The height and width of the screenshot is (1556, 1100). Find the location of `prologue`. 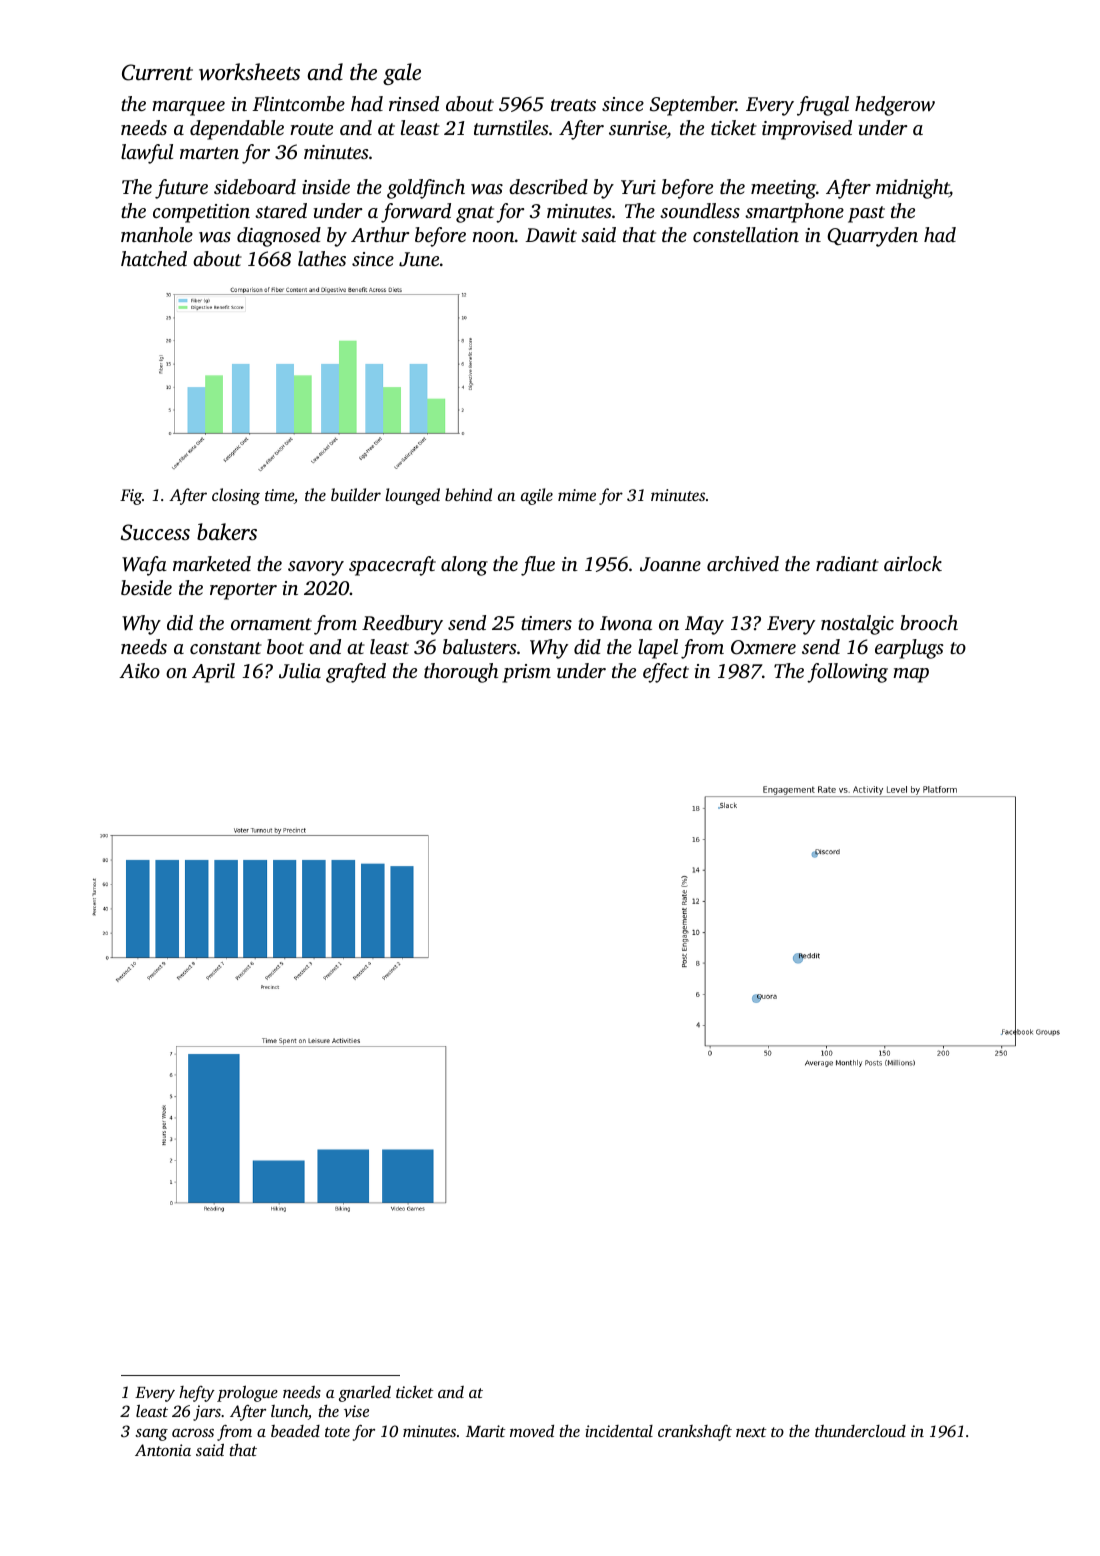

prologue is located at coordinates (247, 1393).
